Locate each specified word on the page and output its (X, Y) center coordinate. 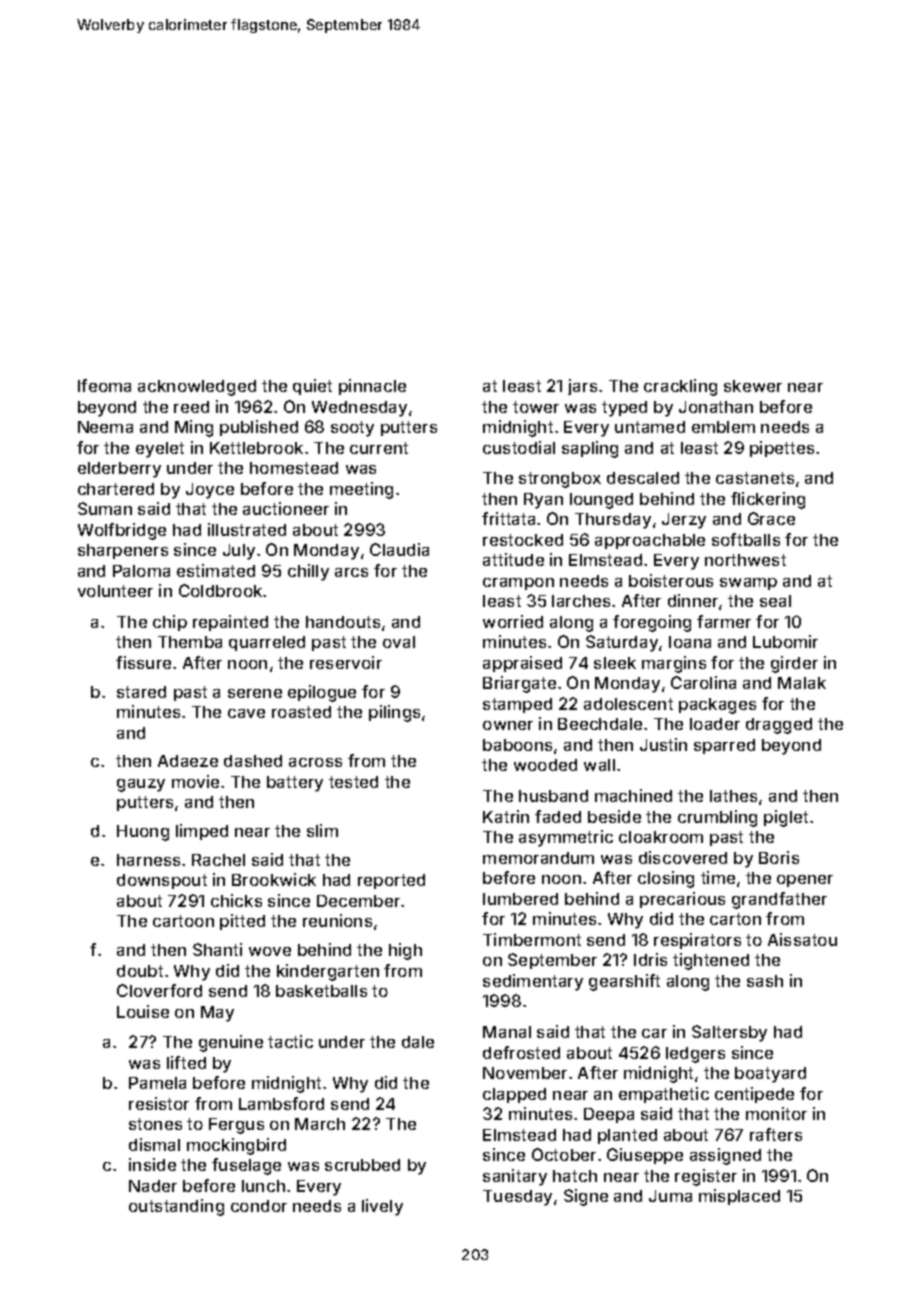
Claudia (399, 549)
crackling (680, 387)
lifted (186, 1062)
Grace (771, 518)
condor (259, 1206)
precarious (682, 900)
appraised (522, 664)
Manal (507, 1032)
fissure (143, 662)
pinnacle (372, 387)
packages (717, 706)
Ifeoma (104, 385)
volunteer (115, 591)
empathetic (664, 1095)
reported (391, 881)
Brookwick (274, 879)
